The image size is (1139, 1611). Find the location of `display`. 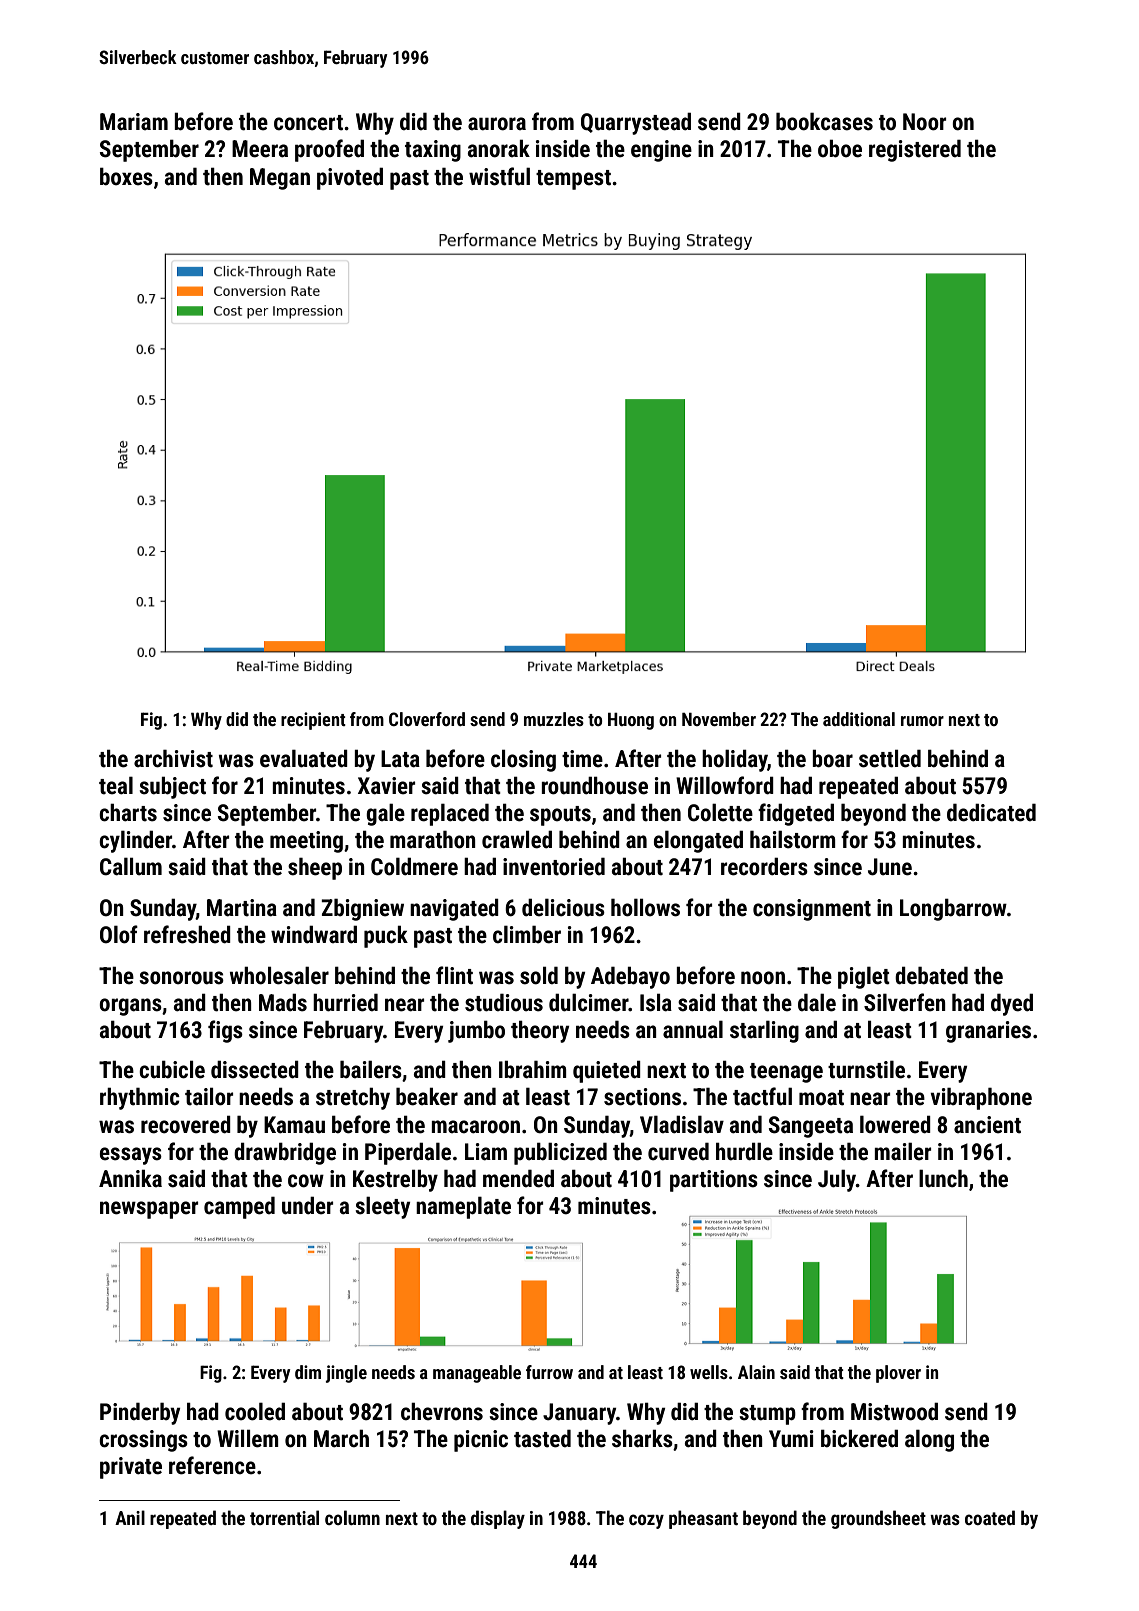

display is located at coordinates (498, 1519).
